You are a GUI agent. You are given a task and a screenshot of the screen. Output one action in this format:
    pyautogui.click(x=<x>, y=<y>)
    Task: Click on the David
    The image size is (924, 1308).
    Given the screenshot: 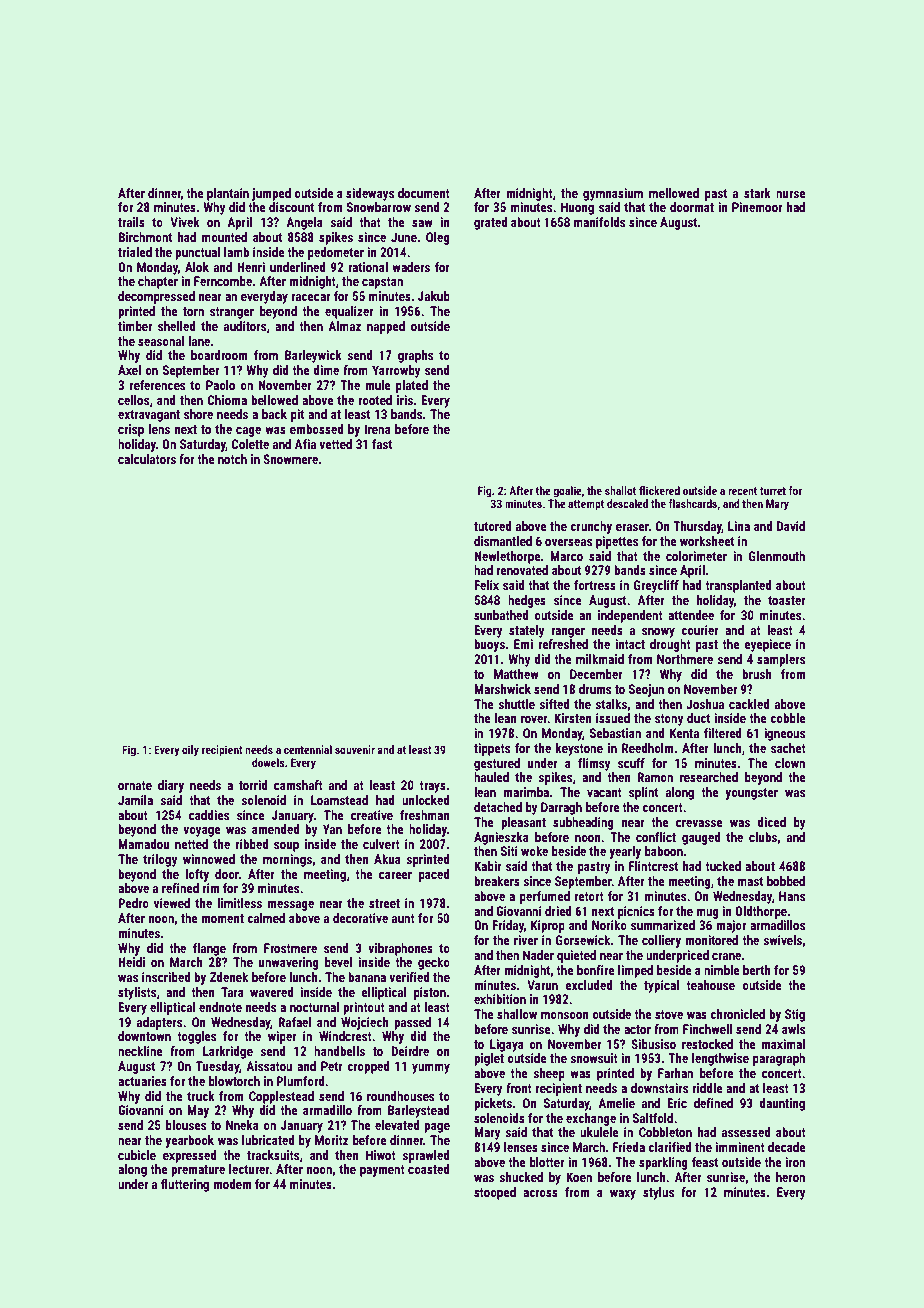 What is the action you would take?
    pyautogui.click(x=791, y=526)
